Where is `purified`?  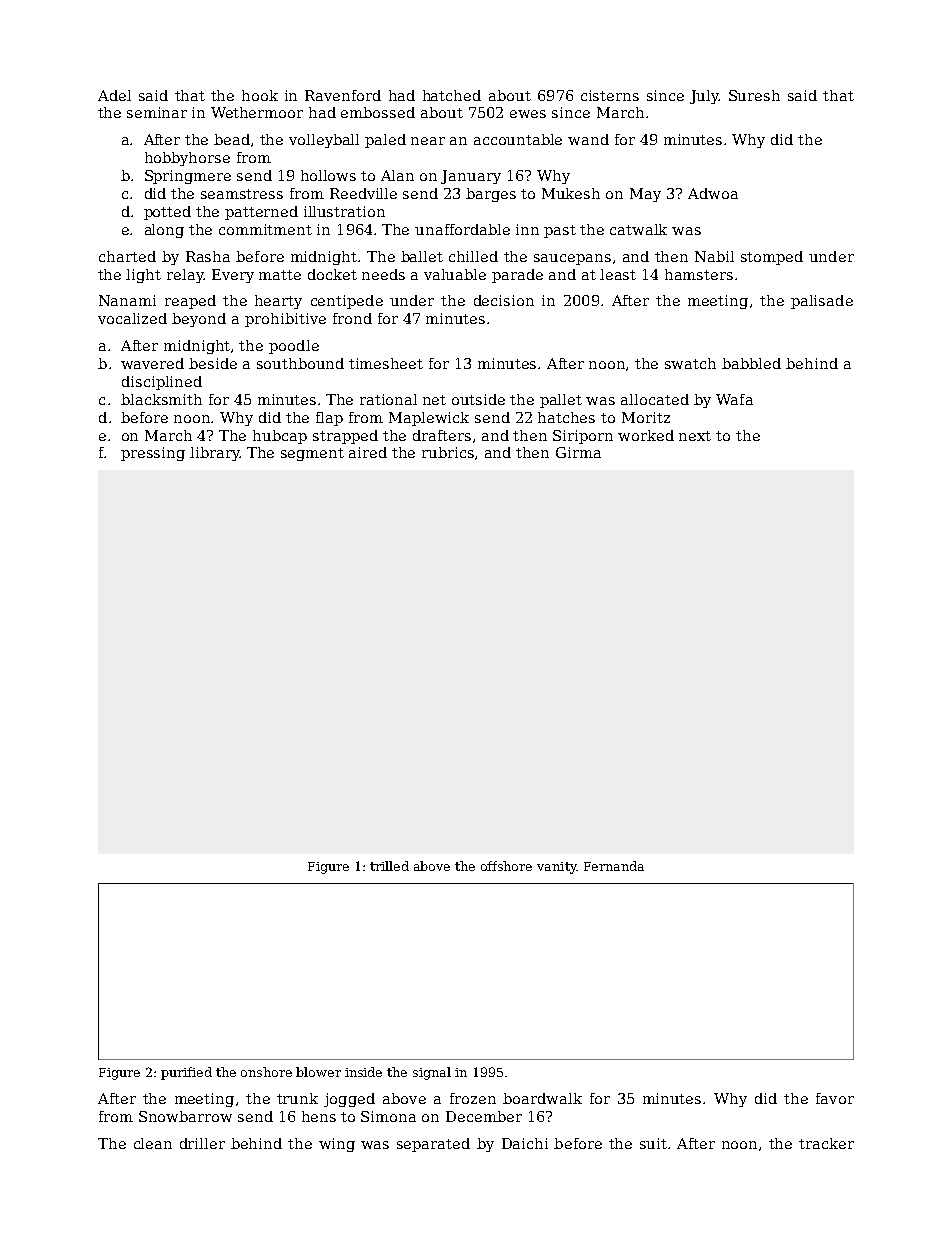 purified is located at coordinates (186, 1073).
